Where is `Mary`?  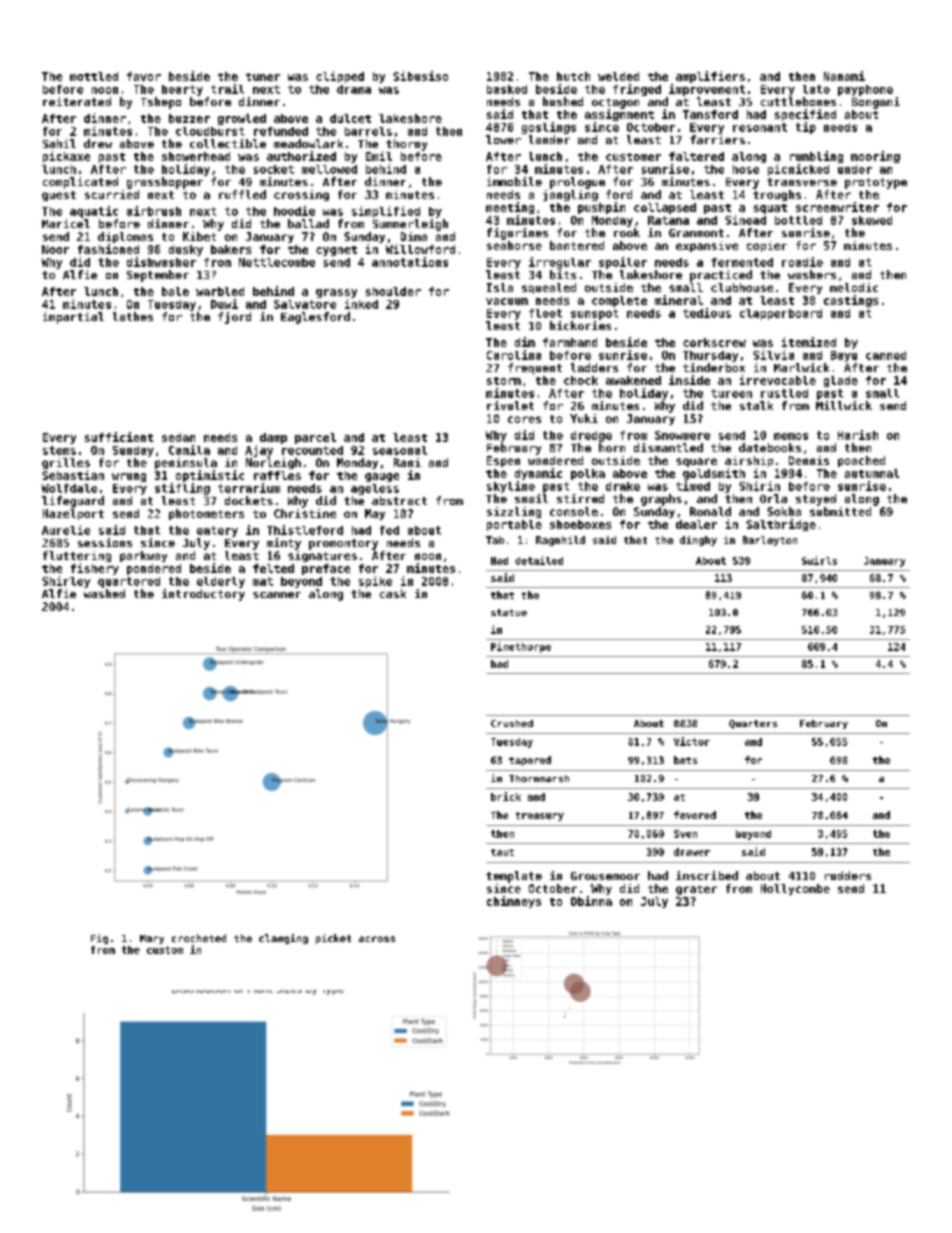 Mary is located at coordinates (152, 939).
